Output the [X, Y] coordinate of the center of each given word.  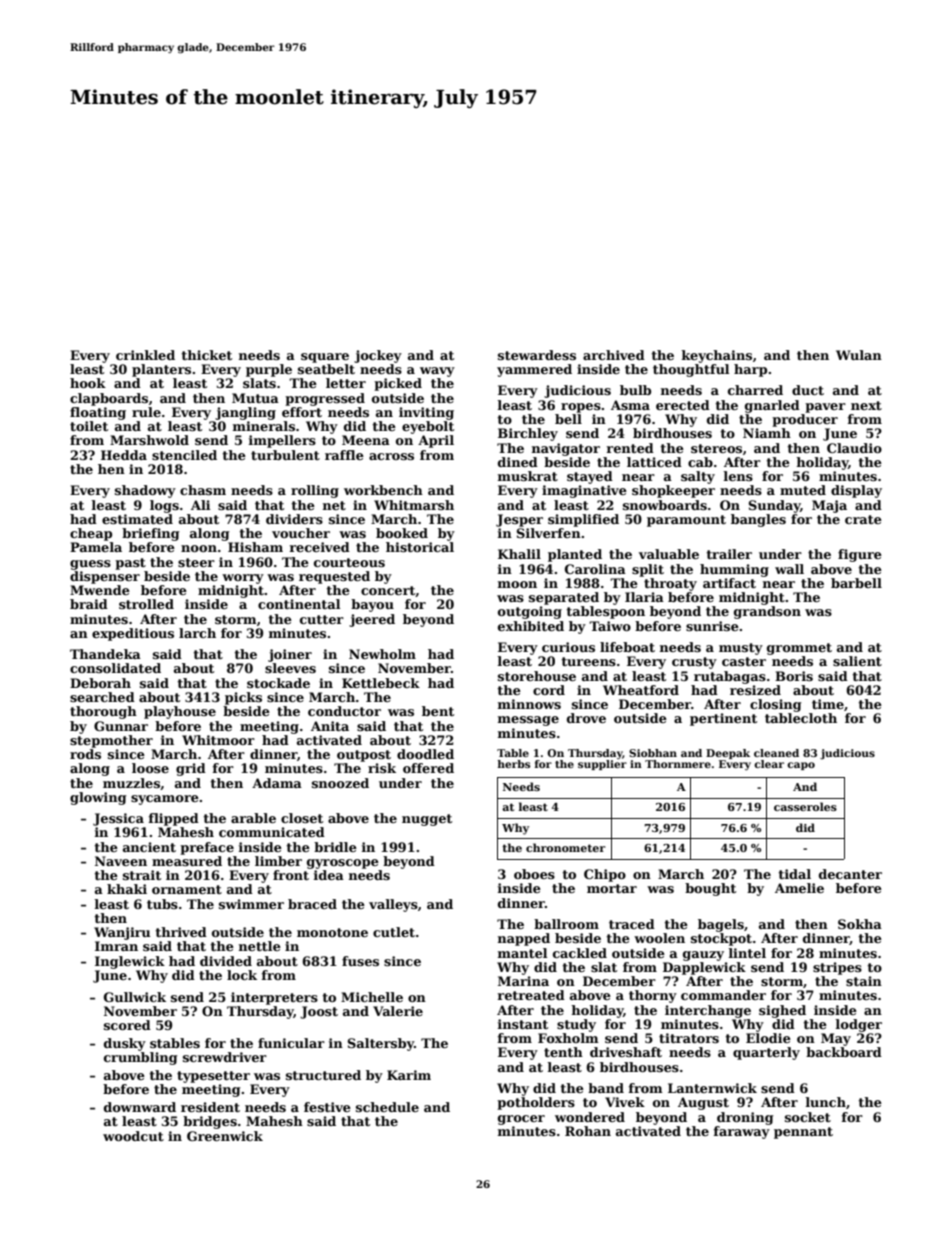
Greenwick [225, 1136]
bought [710, 889]
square [325, 358]
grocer [521, 1120]
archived [614, 355]
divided [226, 961]
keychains [717, 356]
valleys [393, 905]
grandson [767, 612]
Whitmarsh [414, 505]
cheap [91, 534]
